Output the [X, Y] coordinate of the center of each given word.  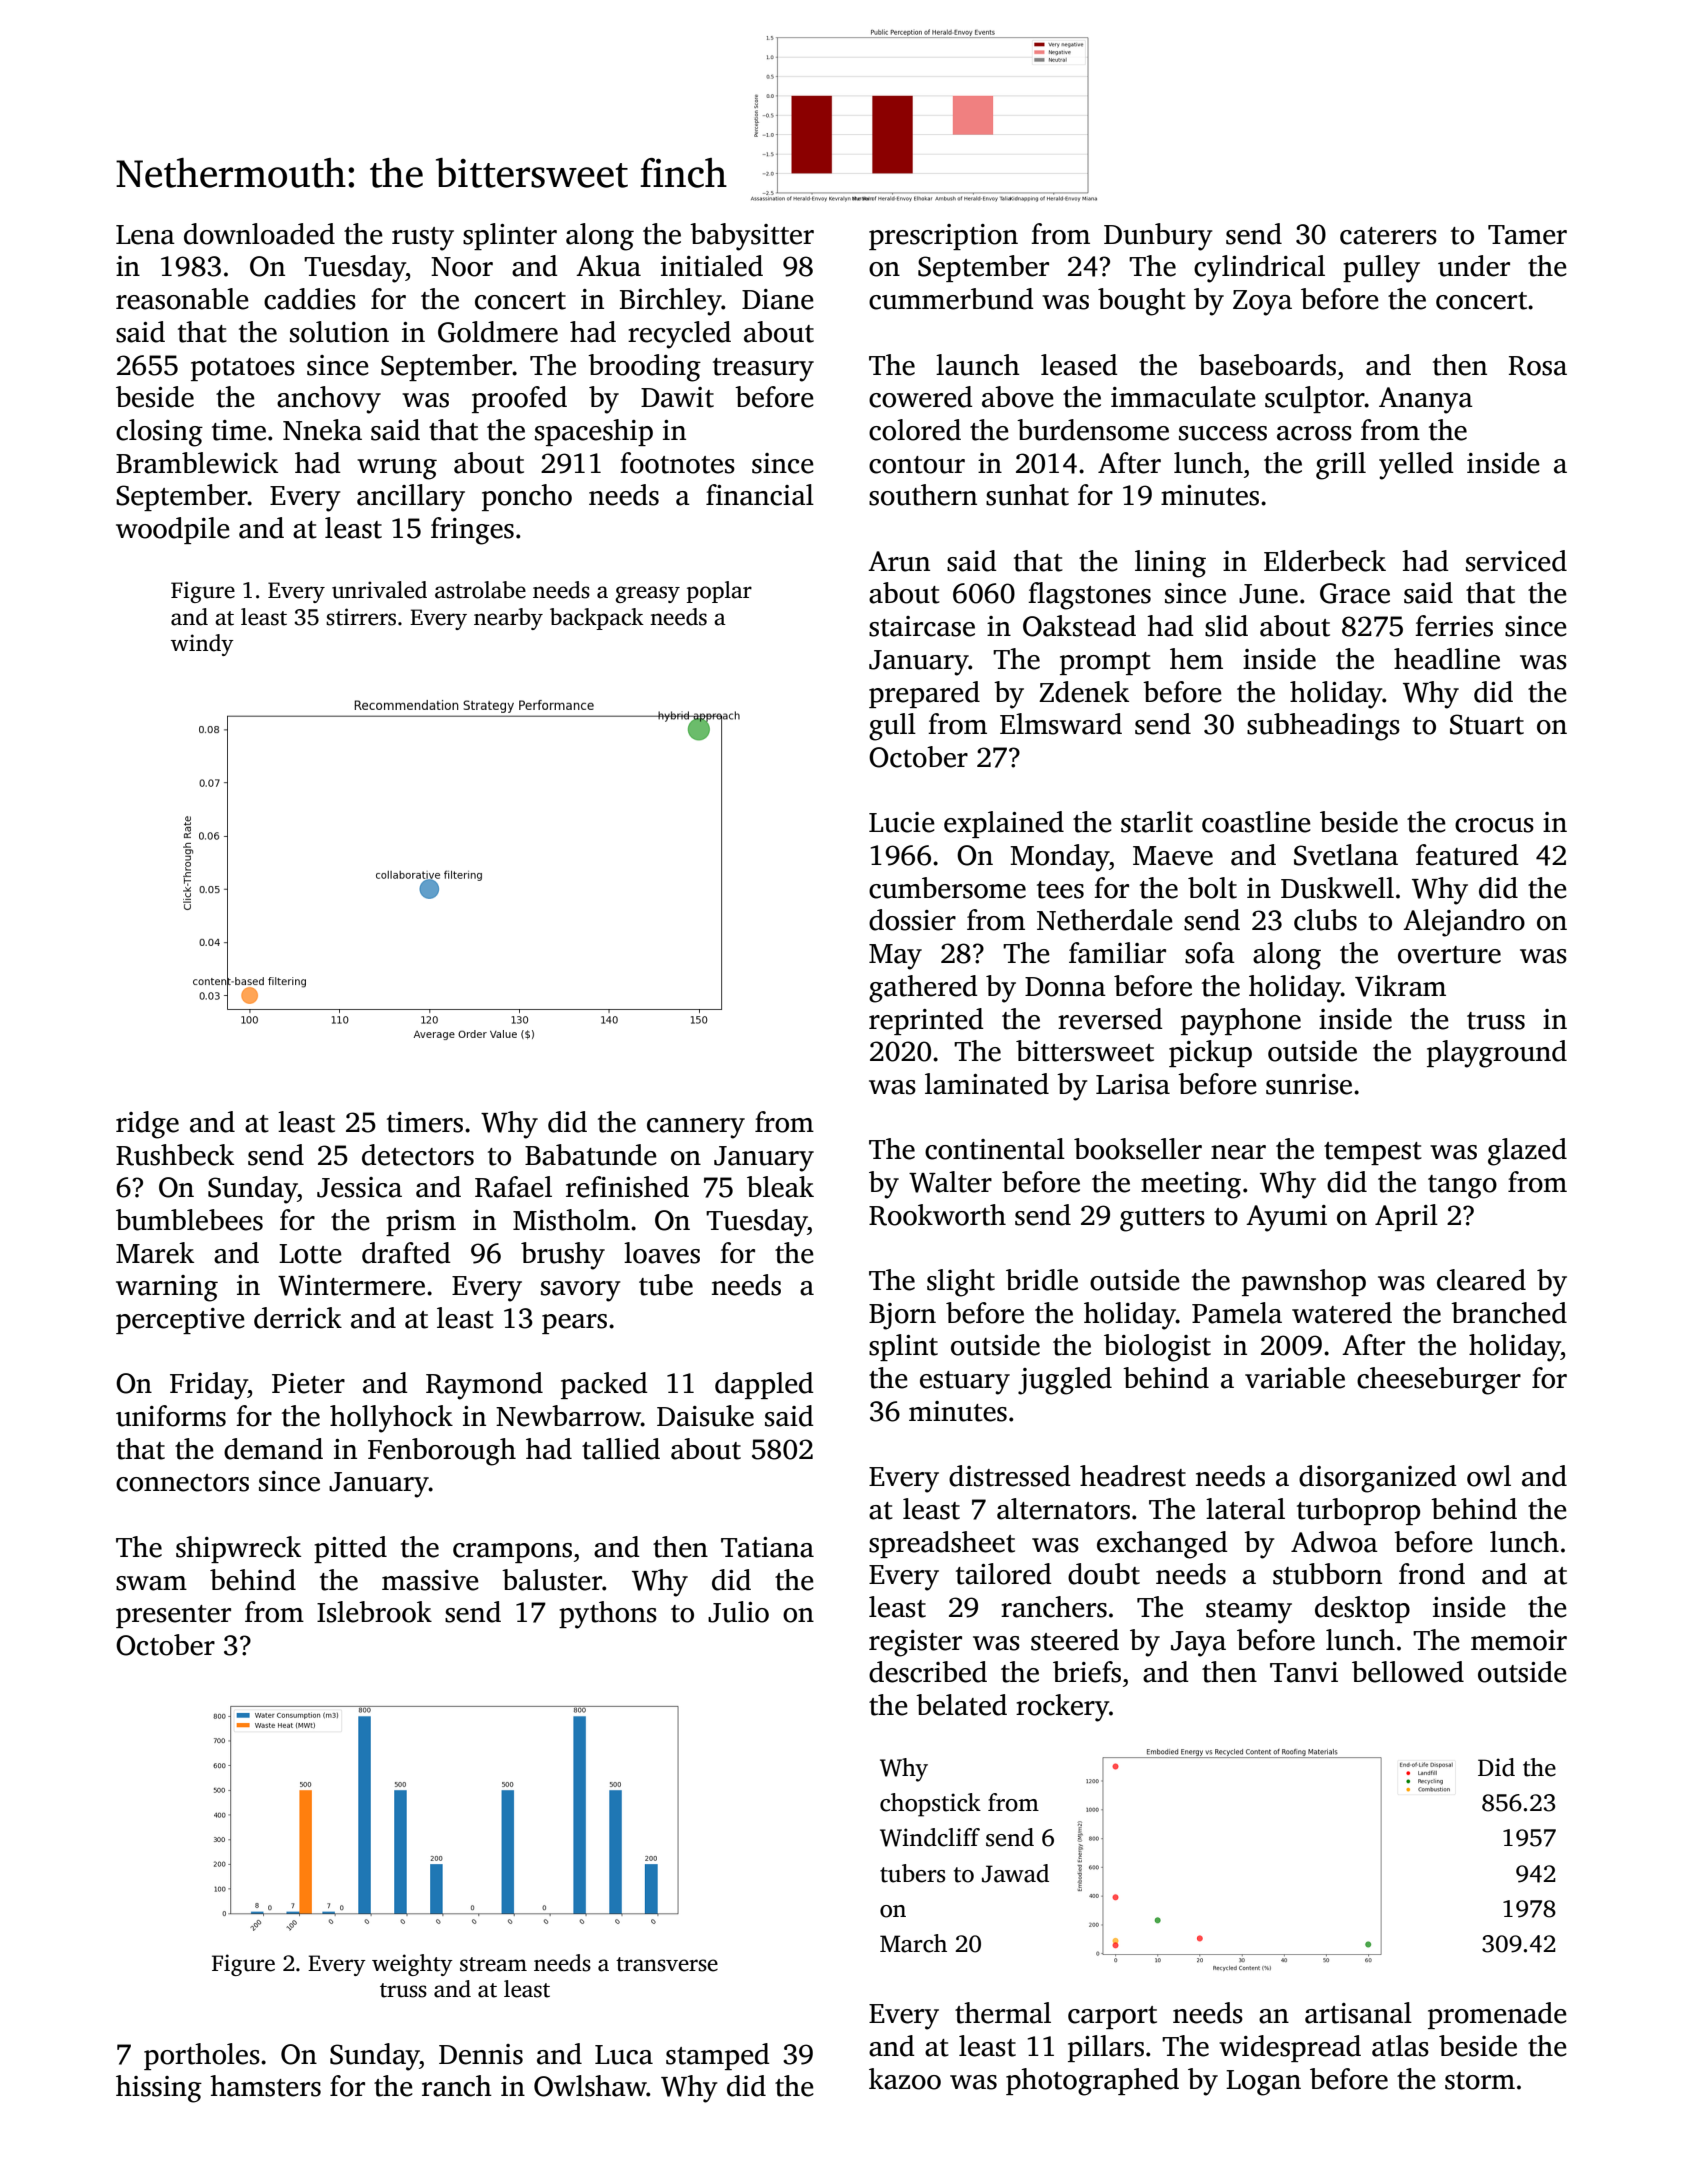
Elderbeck [1325, 561]
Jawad [1015, 1873]
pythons [608, 1615]
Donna [1065, 987]
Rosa [1538, 366]
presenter [173, 1616]
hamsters [265, 2086]
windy [202, 645]
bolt [1212, 888]
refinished [627, 1187]
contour [917, 465]
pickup [1210, 1053]
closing [159, 433]
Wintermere [351, 1285]
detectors [418, 1155]
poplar [719, 592]
